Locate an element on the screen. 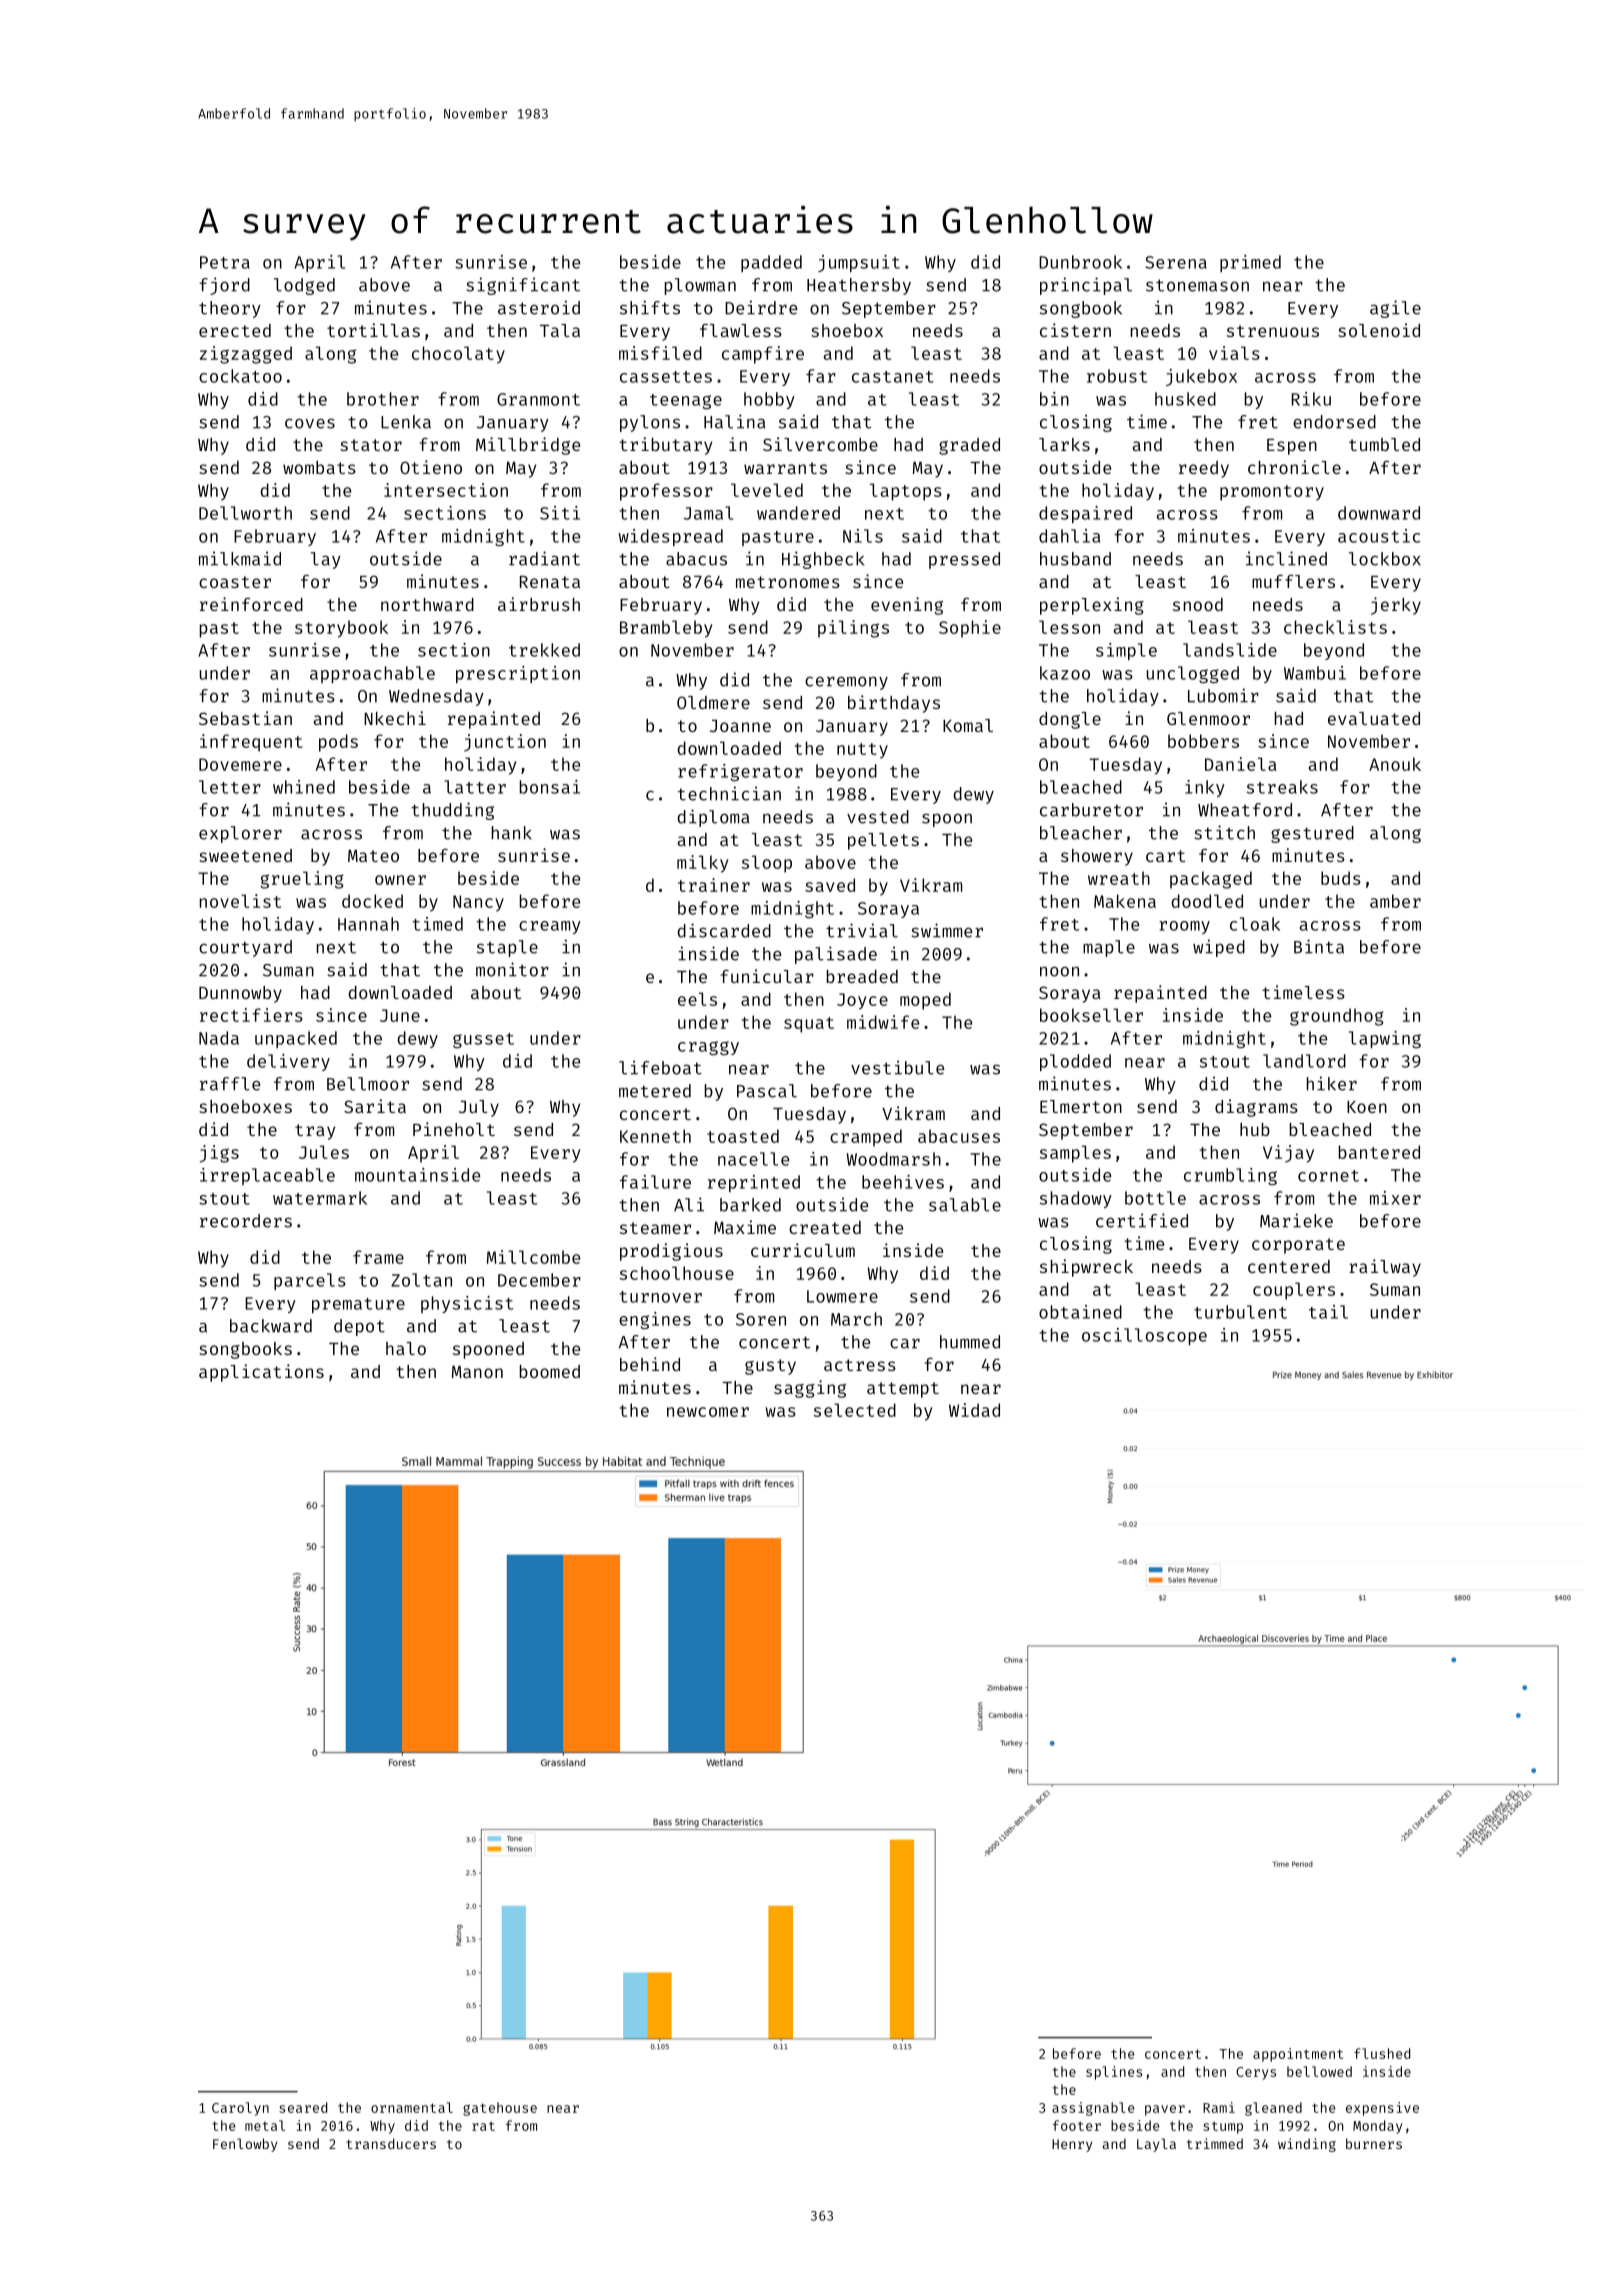  Layla is located at coordinates (1156, 2145).
